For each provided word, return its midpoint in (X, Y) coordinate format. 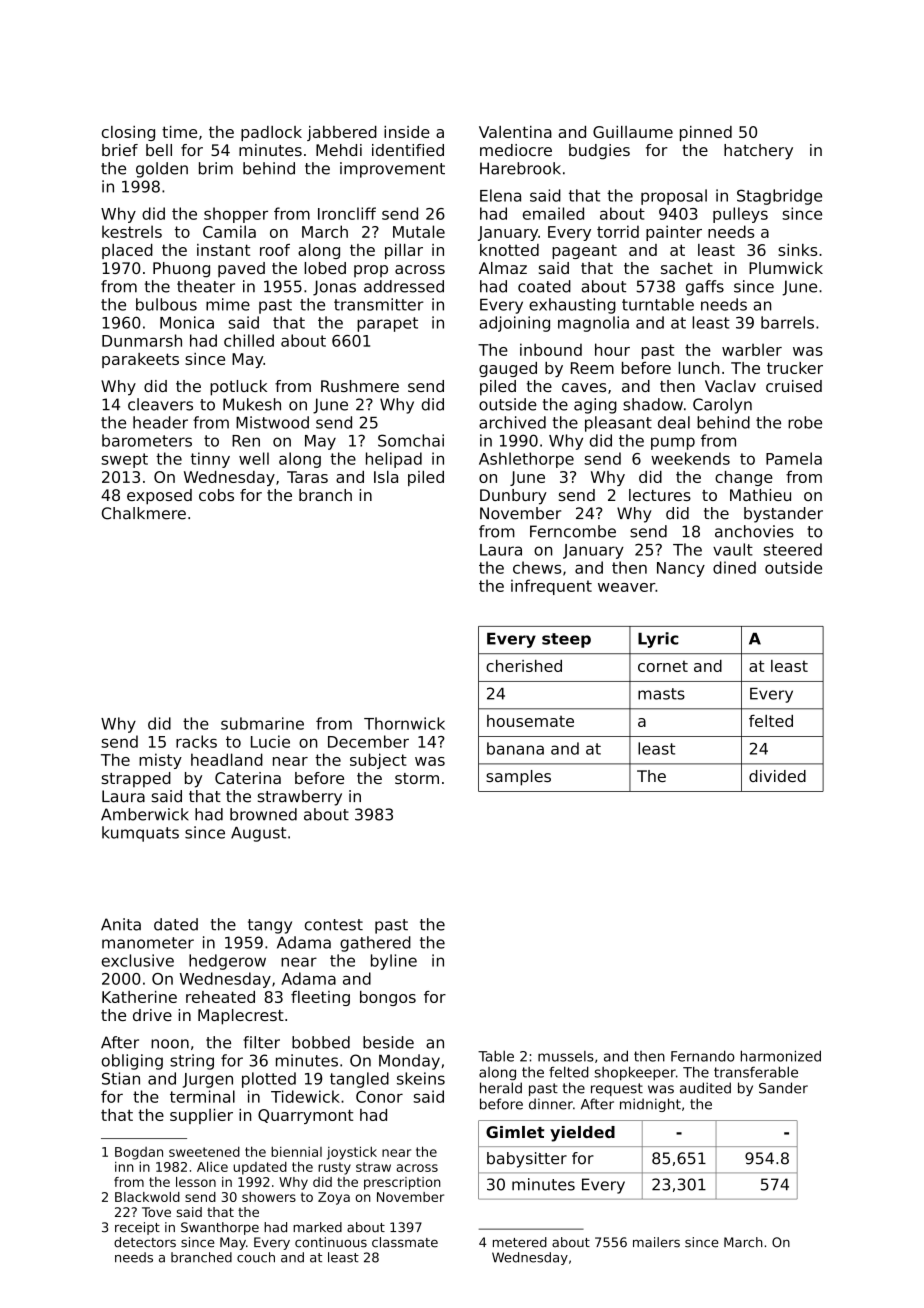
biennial (296, 1151)
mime (228, 304)
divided (777, 776)
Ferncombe (573, 531)
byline (394, 962)
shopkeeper (635, 1073)
